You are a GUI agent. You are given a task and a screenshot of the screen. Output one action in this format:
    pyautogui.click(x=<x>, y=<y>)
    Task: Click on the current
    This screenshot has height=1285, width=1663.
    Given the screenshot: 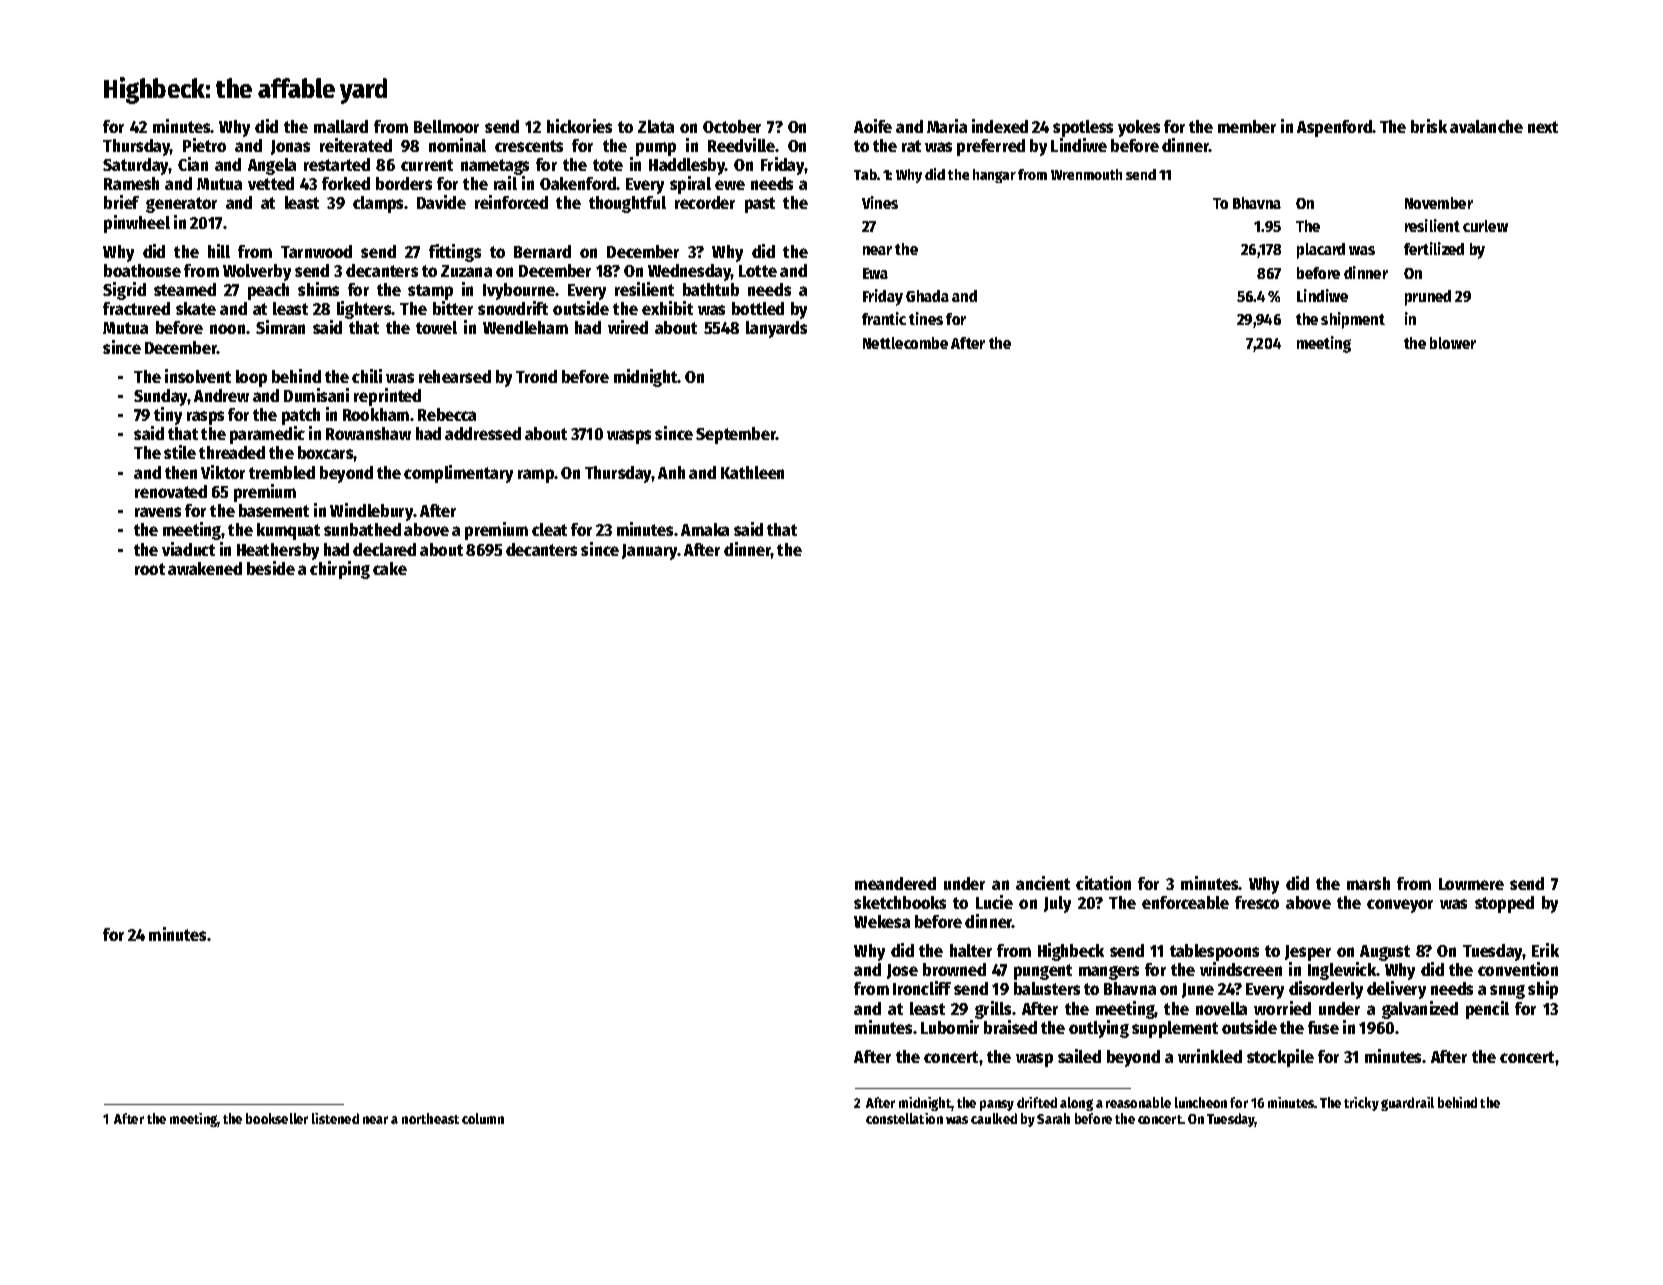 What is the action you would take?
    pyautogui.click(x=427, y=165)
